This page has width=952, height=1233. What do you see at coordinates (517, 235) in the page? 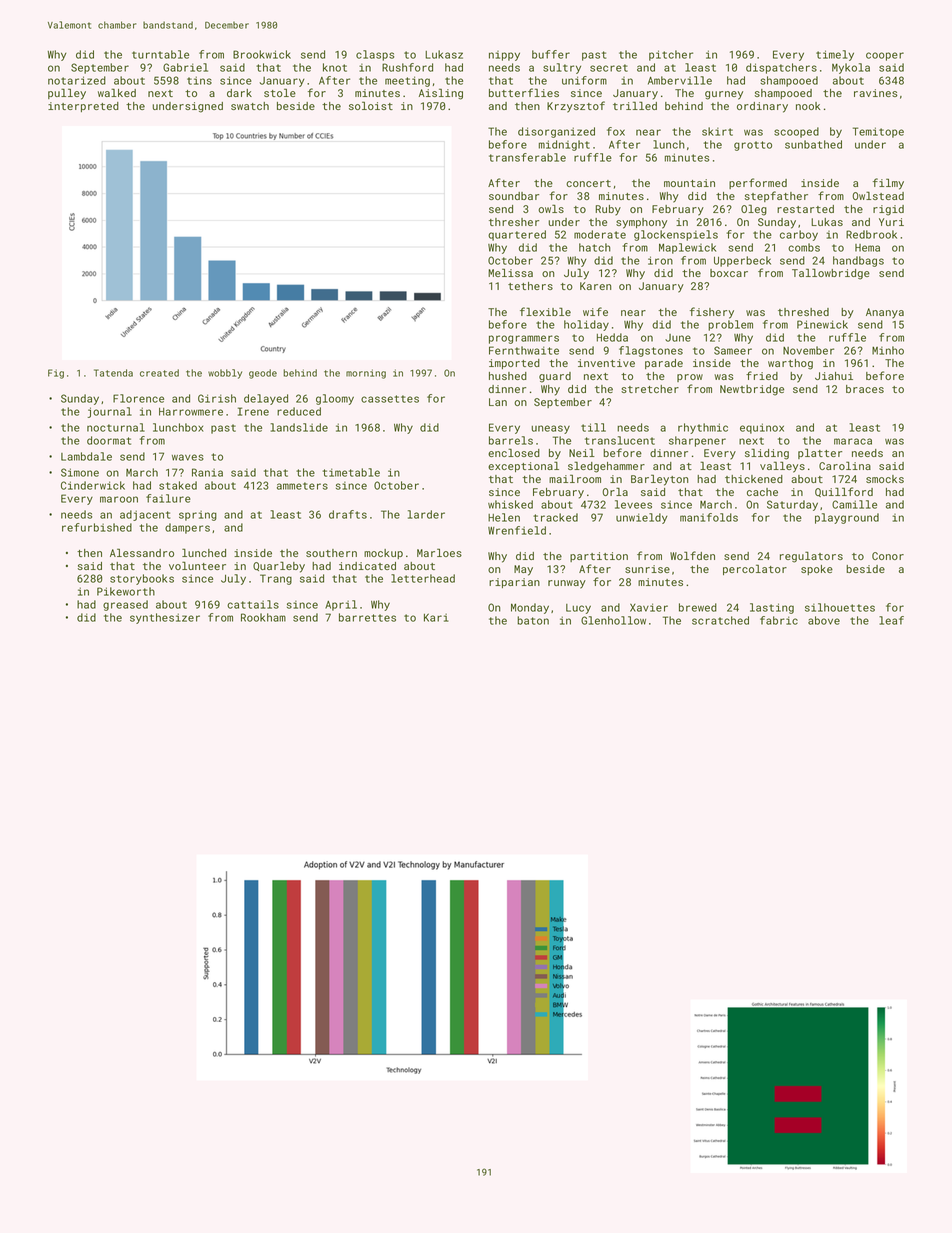
I see `quartered` at bounding box center [517, 235].
